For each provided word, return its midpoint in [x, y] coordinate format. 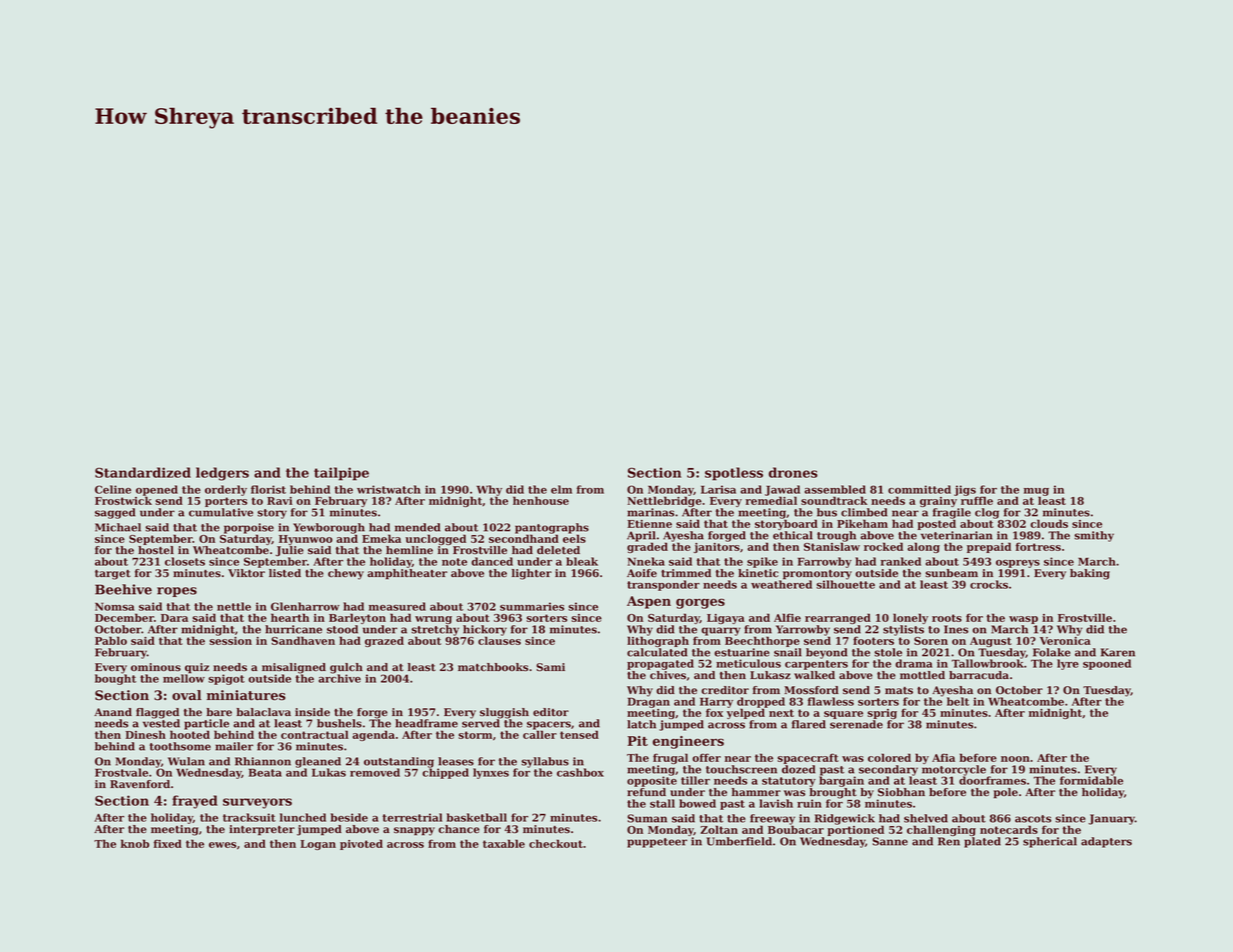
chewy [346, 574]
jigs [965, 490]
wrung [433, 620]
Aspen [649, 602]
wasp [1023, 620]
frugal [670, 758]
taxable [504, 843]
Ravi [280, 501]
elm [561, 489]
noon [1015, 759]
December [124, 617]
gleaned [318, 762]
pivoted [361, 844]
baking [1090, 574]
